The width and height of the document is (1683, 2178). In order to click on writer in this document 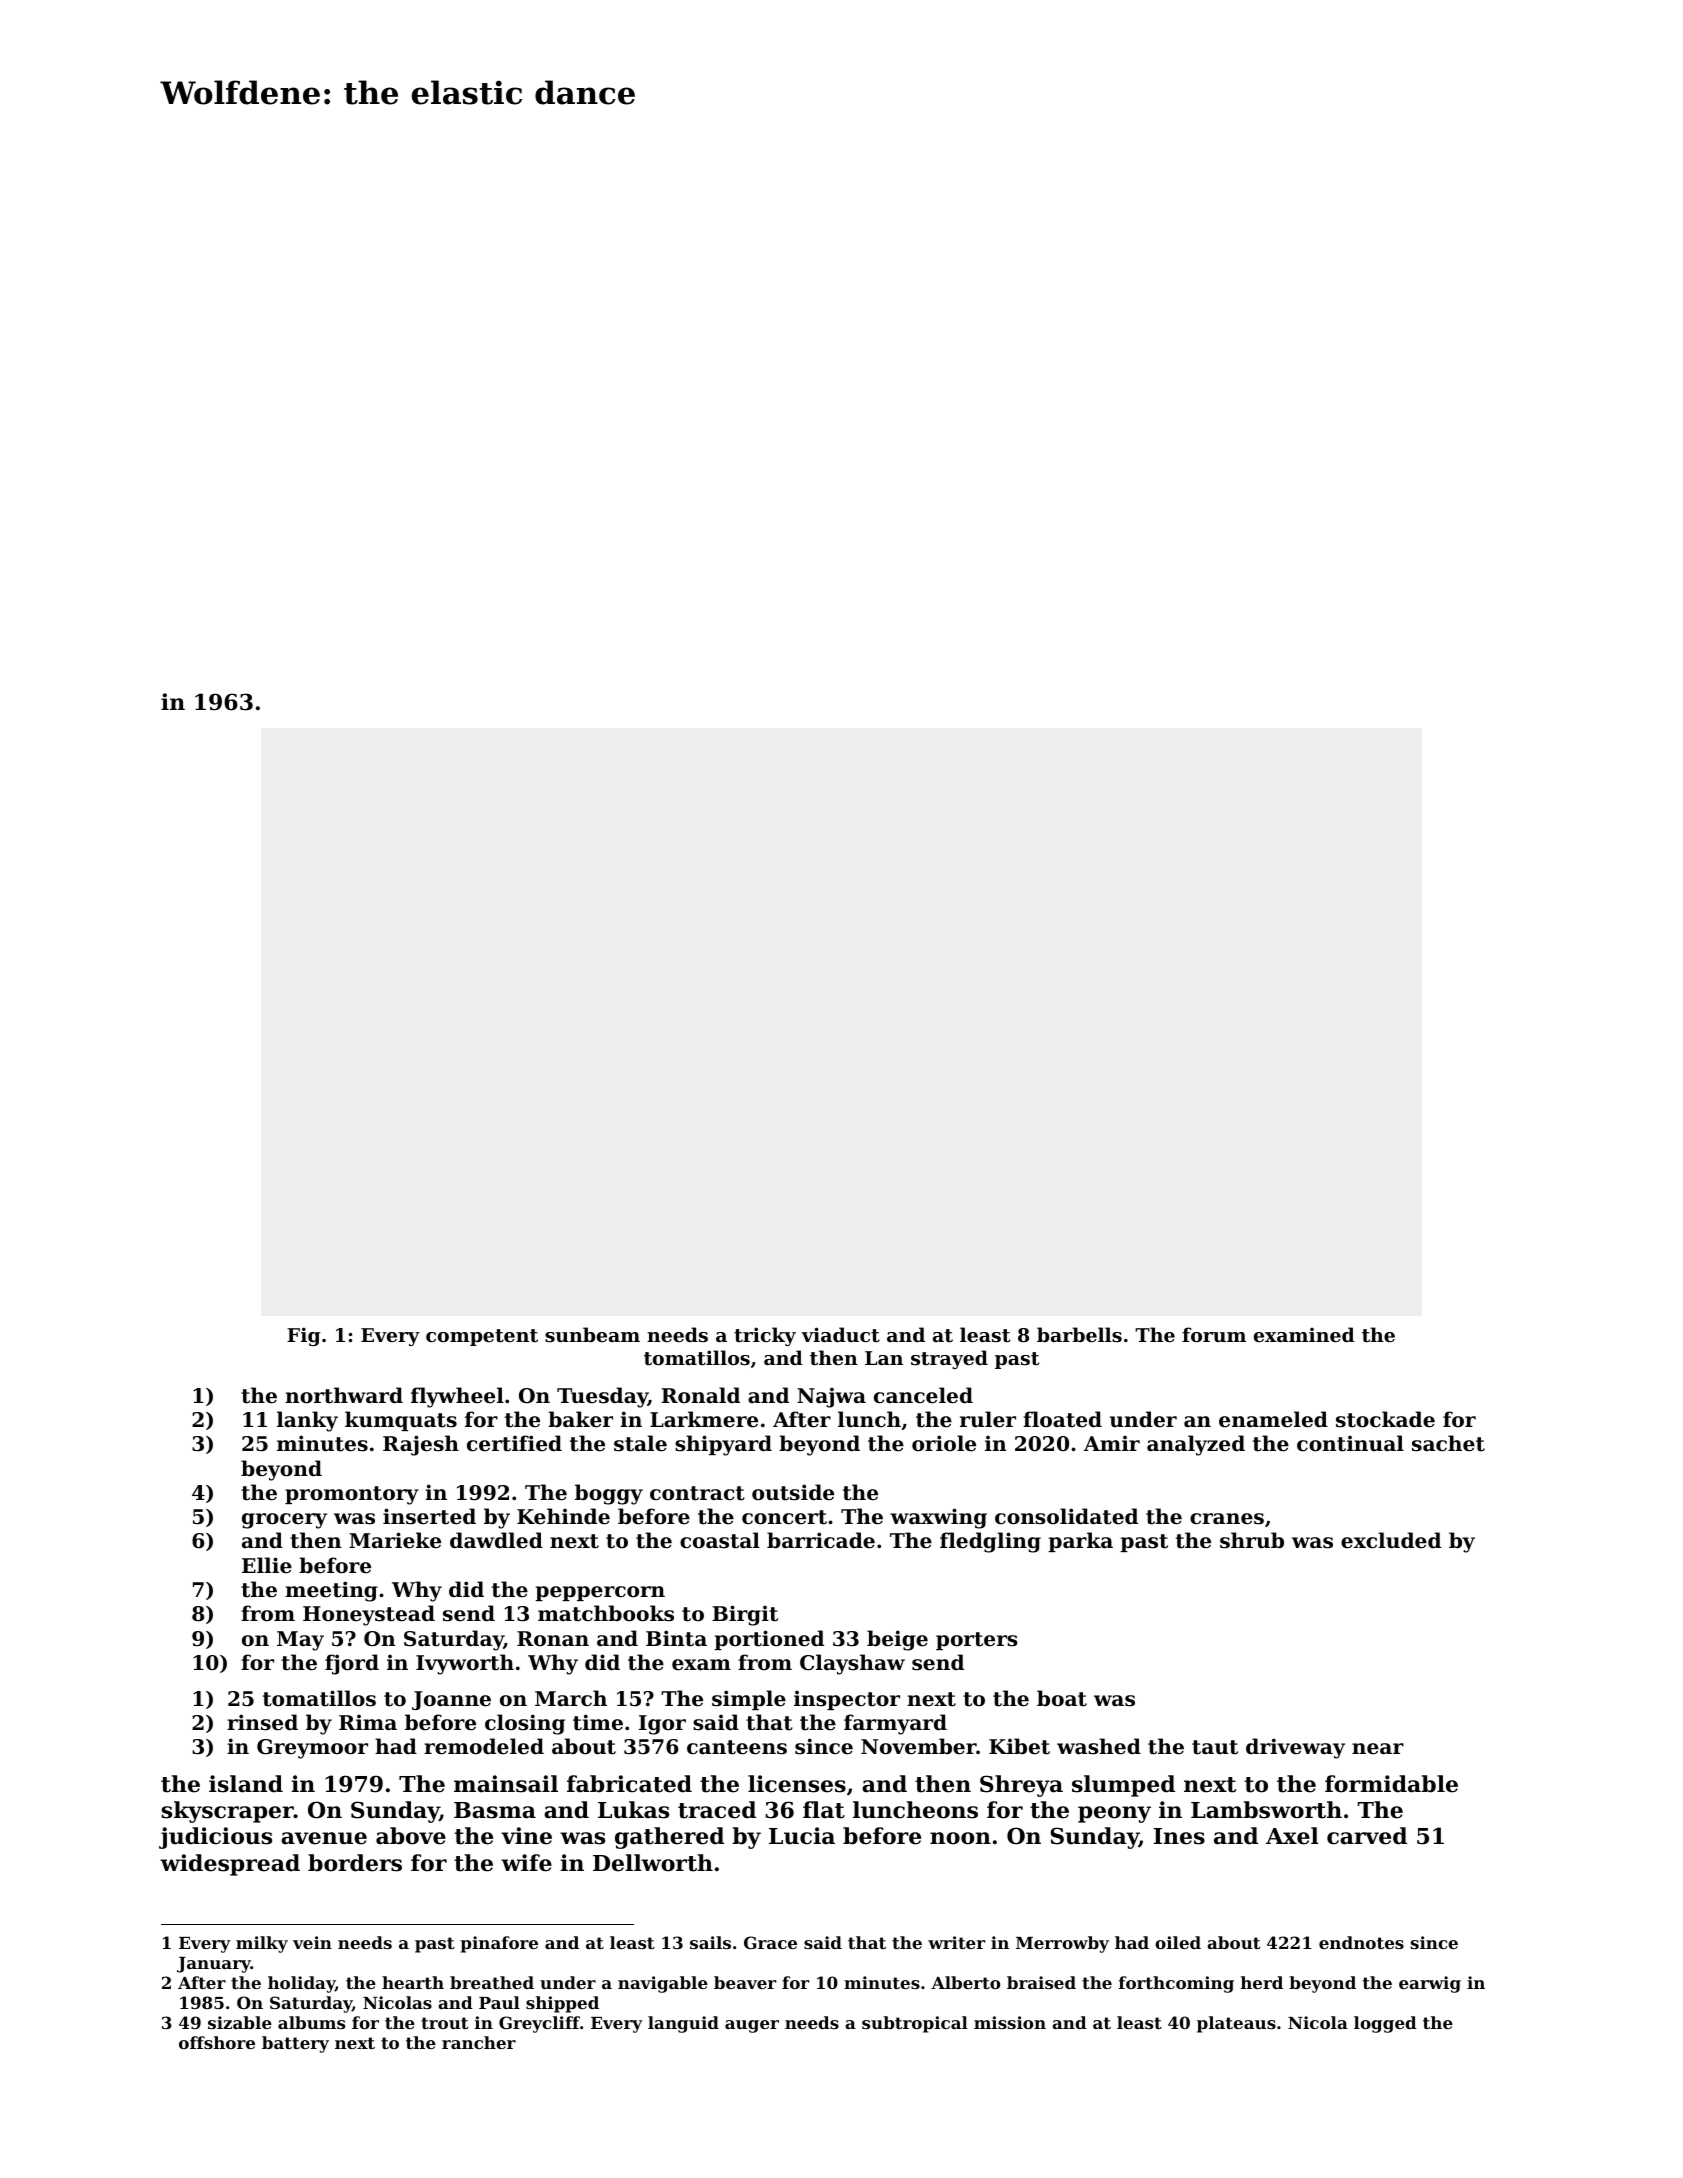, I will do `click(956, 1942)`.
